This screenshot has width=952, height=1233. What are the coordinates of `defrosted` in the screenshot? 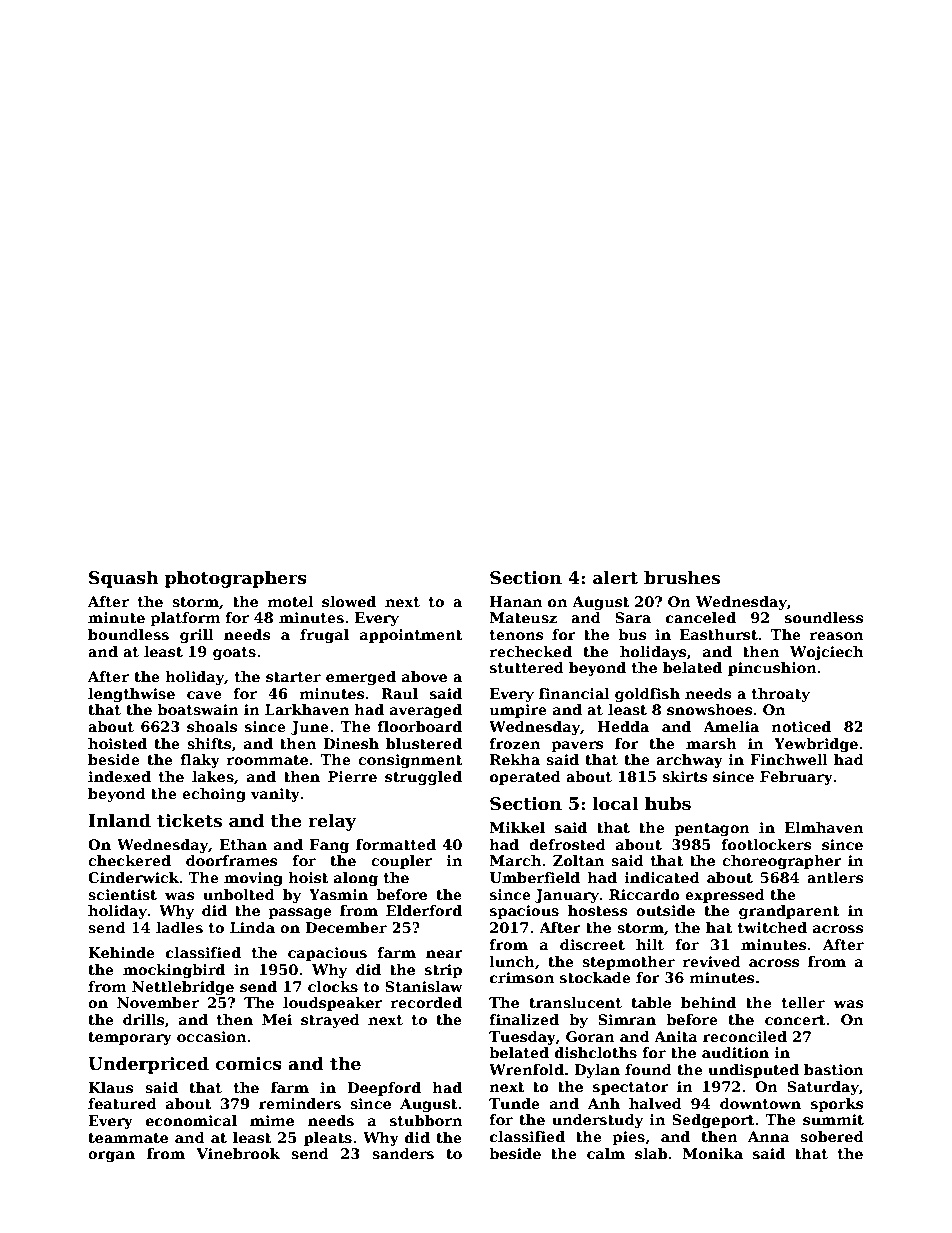 It's located at (567, 844).
